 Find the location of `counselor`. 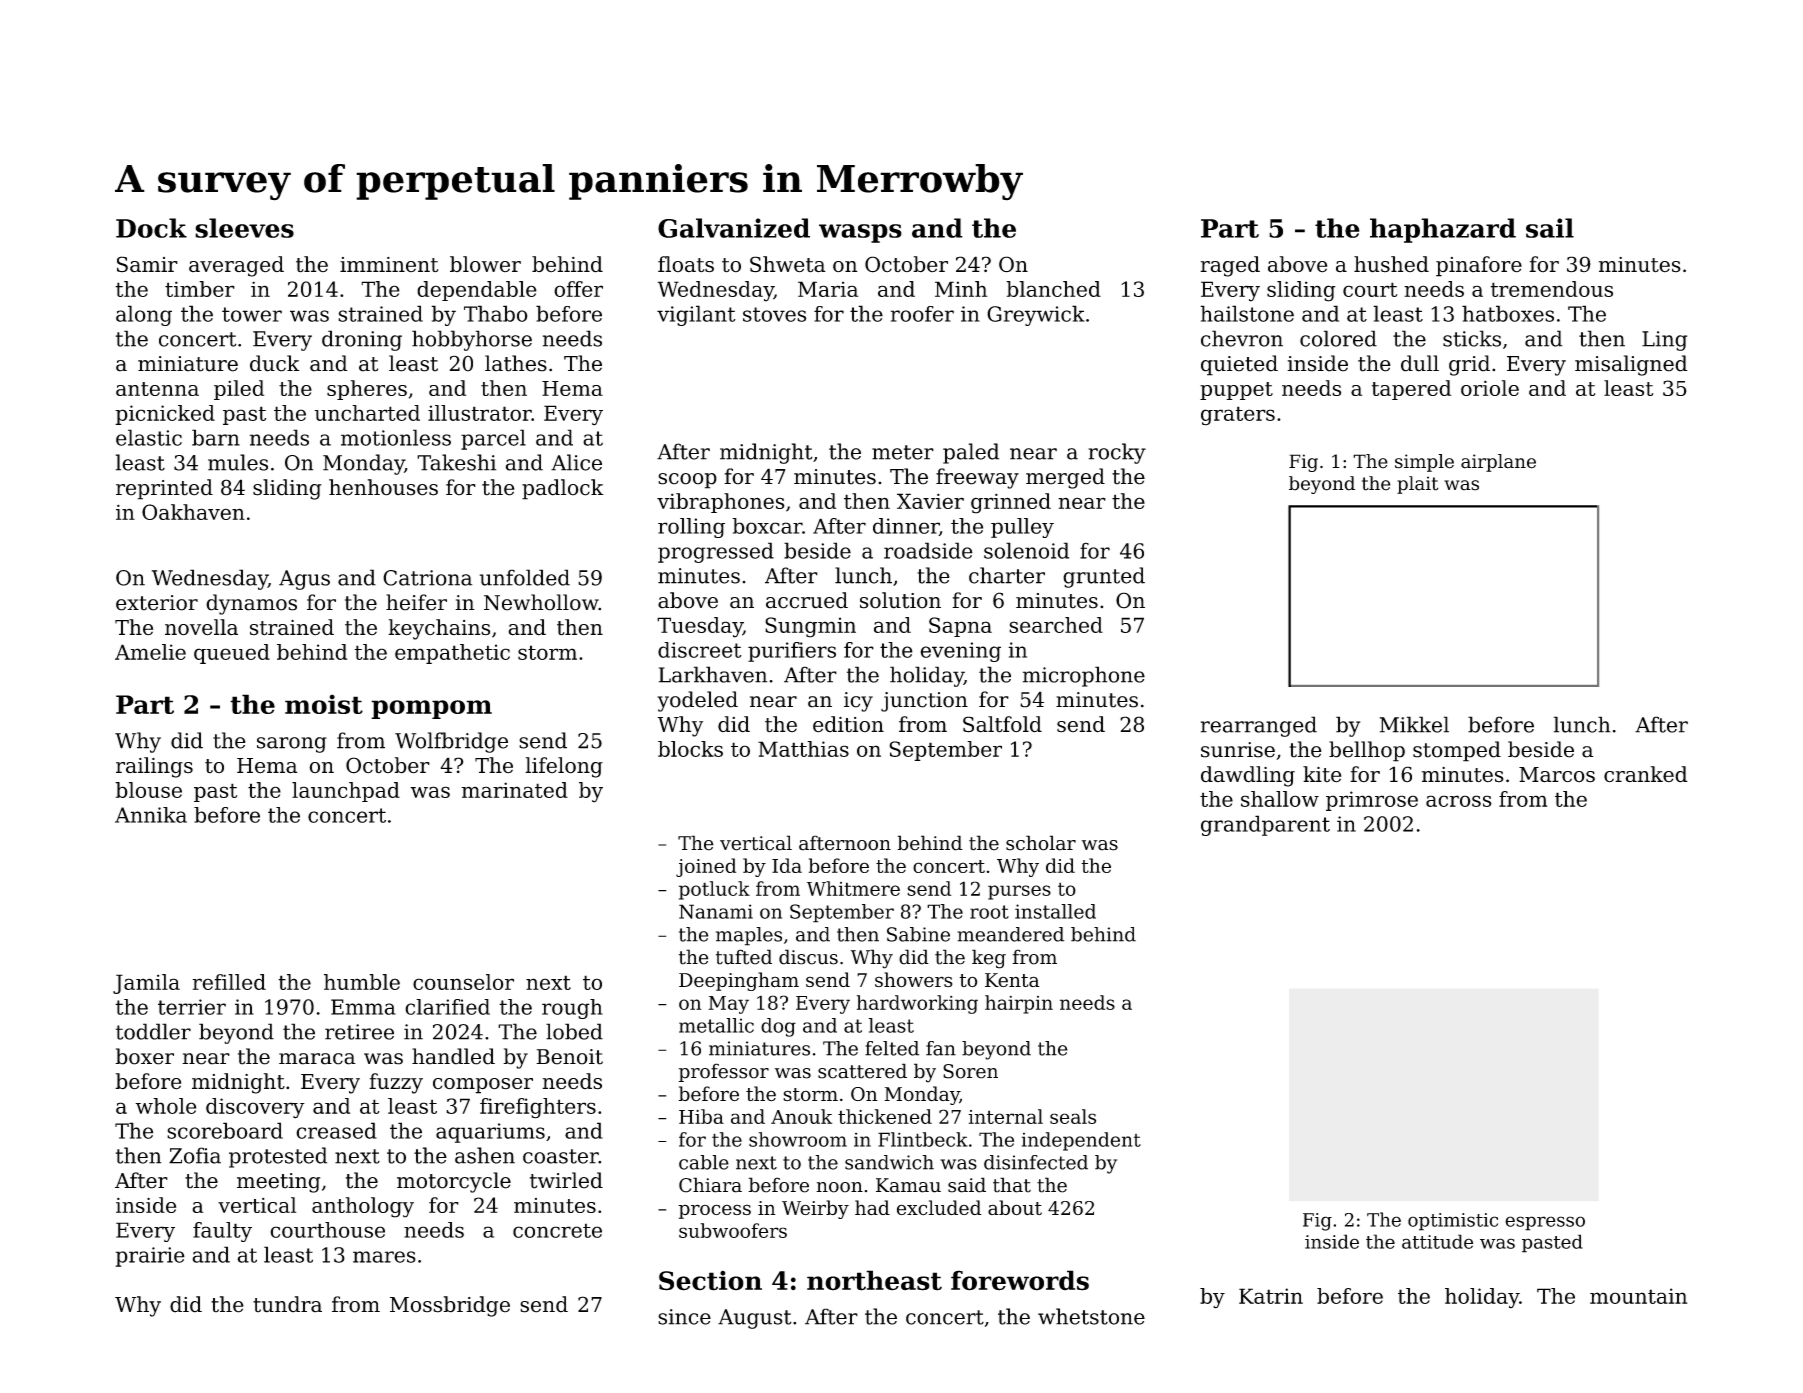

counselor is located at coordinates (463, 982).
